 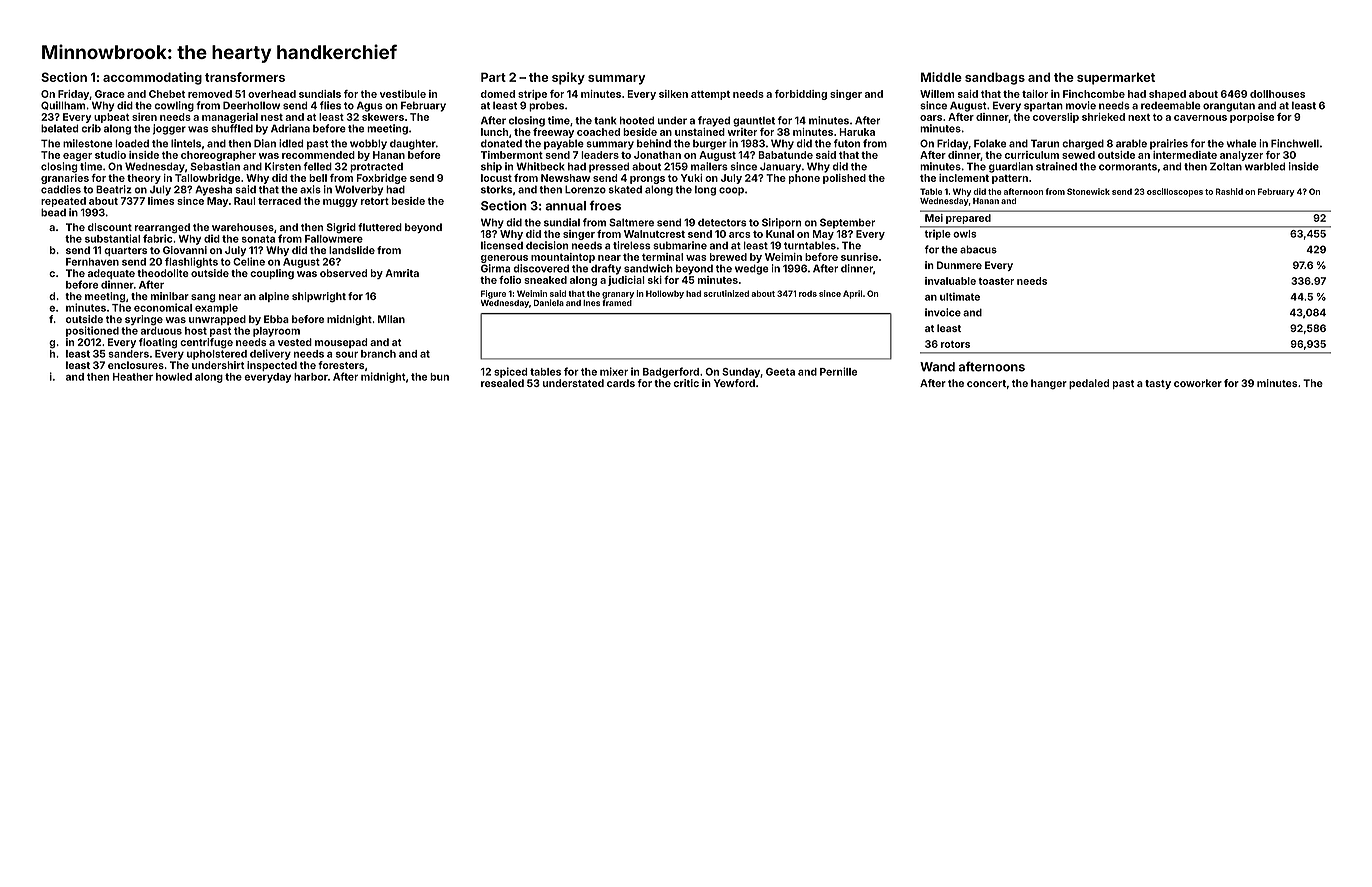 What do you see at coordinates (152, 78) in the screenshot?
I see `accommodating` at bounding box center [152, 78].
